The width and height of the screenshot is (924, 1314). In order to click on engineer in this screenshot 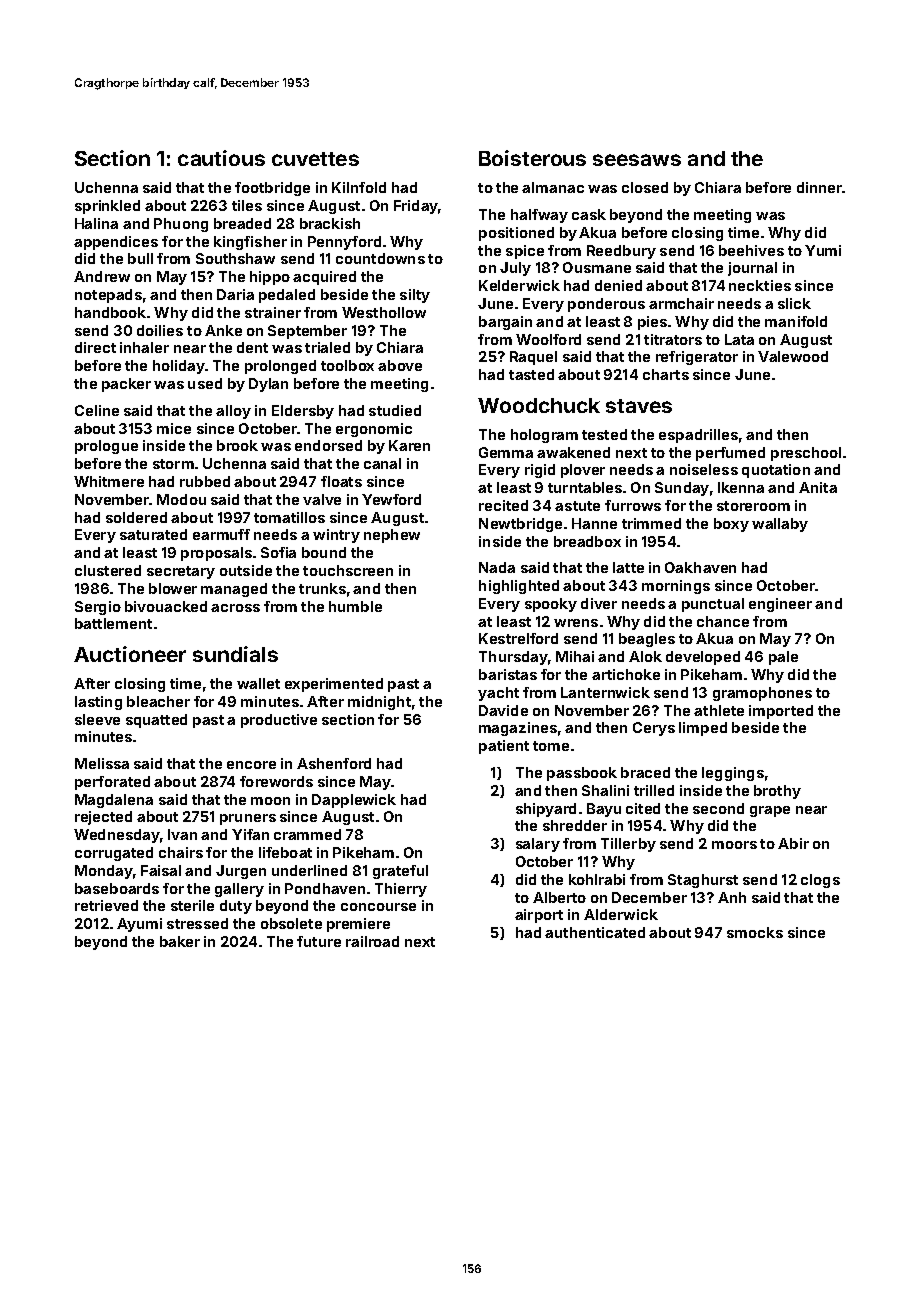, I will do `click(780, 605)`.
